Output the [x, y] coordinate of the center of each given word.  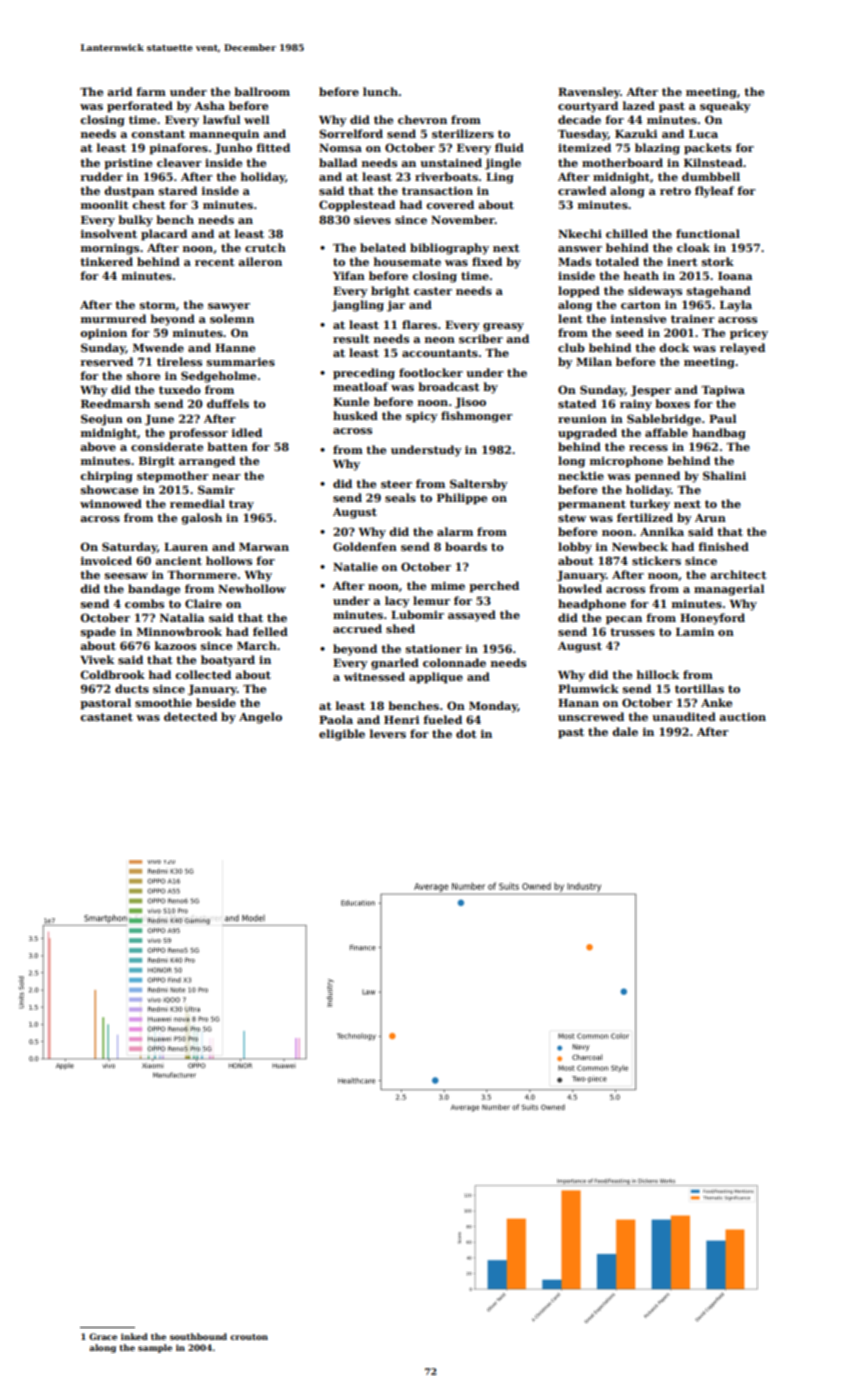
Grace [103, 1336]
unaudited [684, 716]
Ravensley [589, 93]
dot [466, 733]
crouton [249, 1337]
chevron [422, 119]
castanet [106, 717]
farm [151, 91]
